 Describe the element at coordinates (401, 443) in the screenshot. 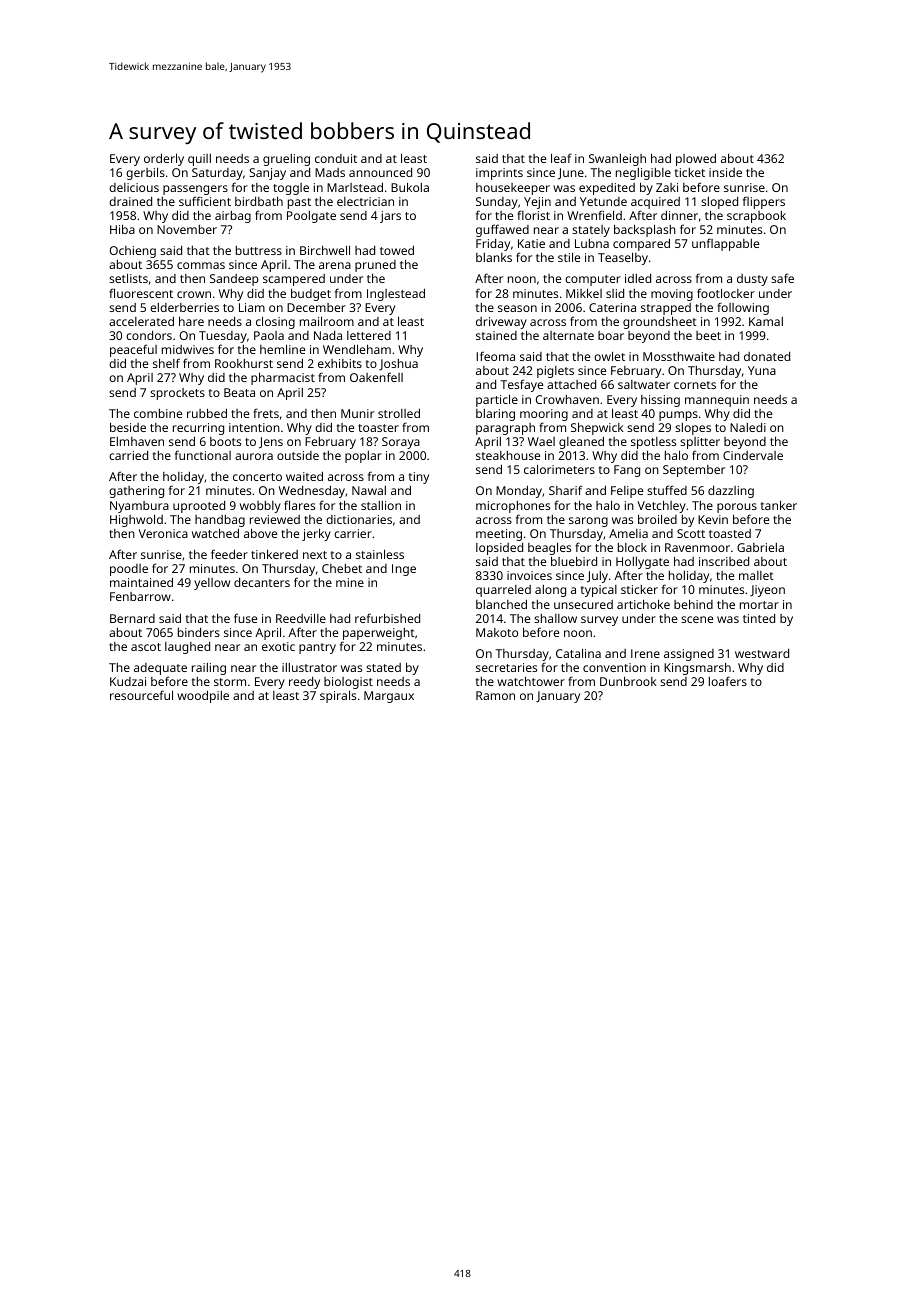

I see `Soraya` at that location.
